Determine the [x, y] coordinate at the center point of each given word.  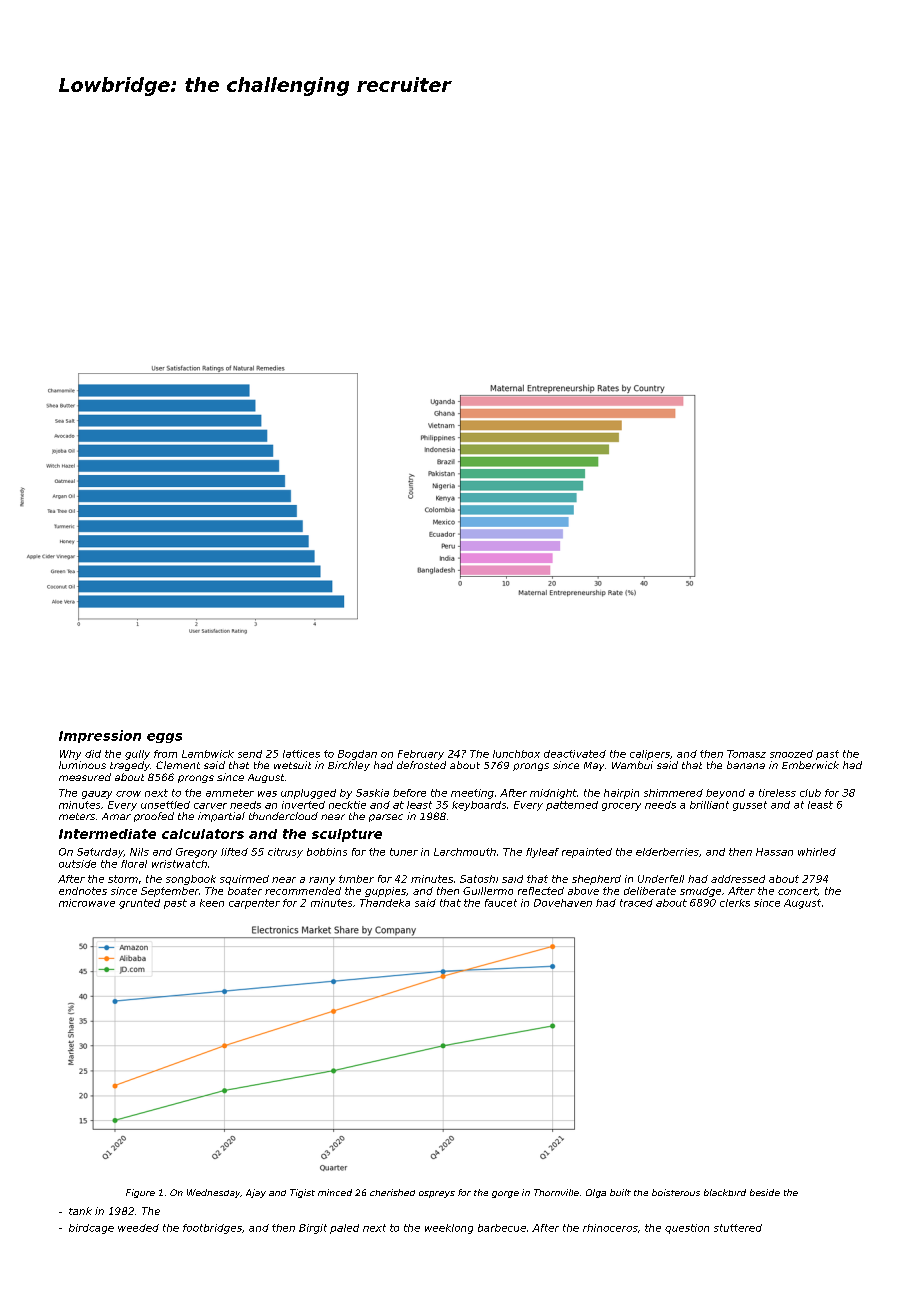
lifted [234, 852]
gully [137, 755]
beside [765, 1192]
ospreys [437, 1194]
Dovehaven [563, 903]
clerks [735, 903]
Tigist [302, 1193]
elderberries [667, 852]
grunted [139, 904]
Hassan [774, 852]
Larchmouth [465, 852]
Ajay [256, 1193]
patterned [572, 806]
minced [335, 1192]
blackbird [725, 1192]
